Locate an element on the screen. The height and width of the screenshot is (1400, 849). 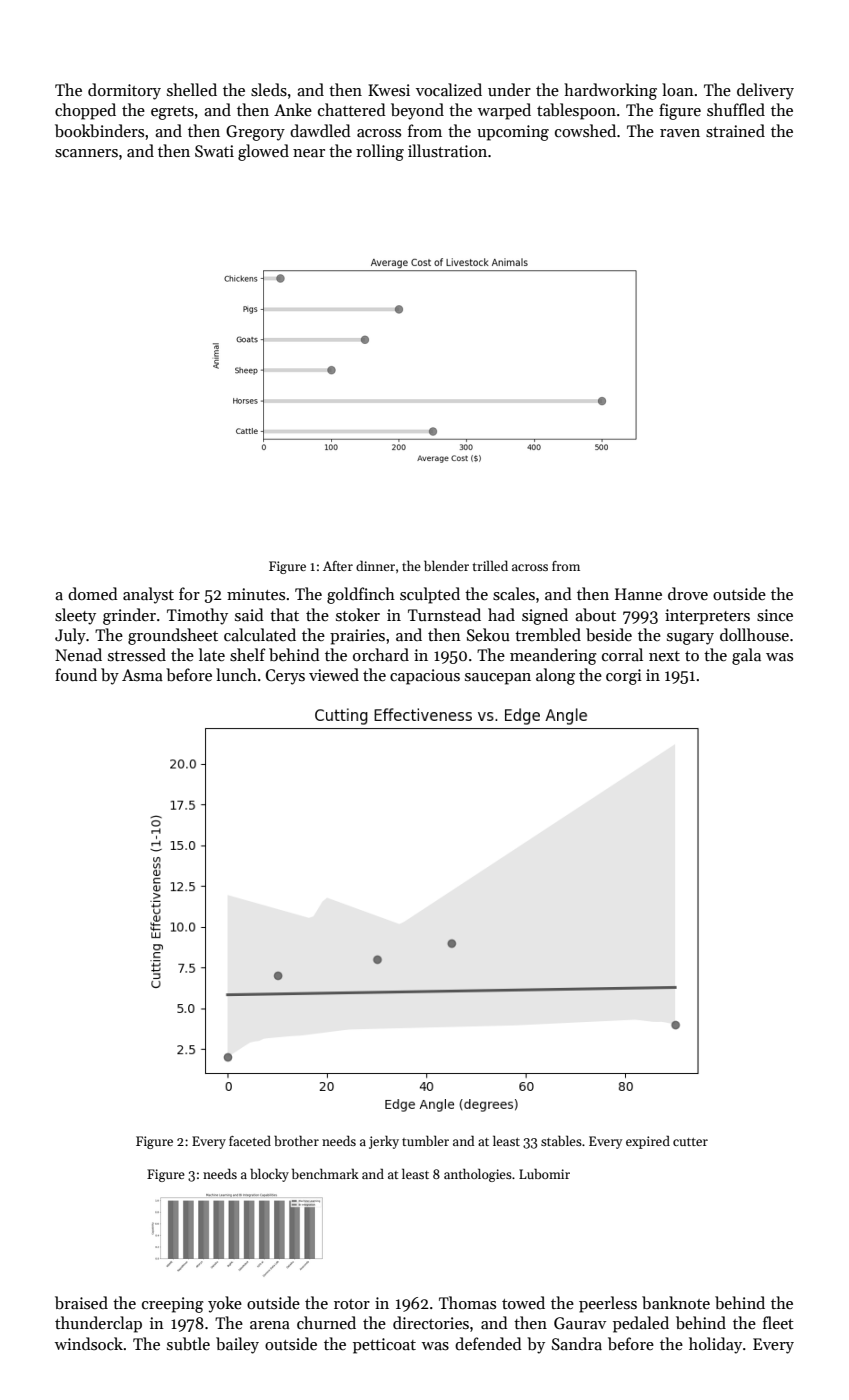
dormitory is located at coordinates (124, 91).
